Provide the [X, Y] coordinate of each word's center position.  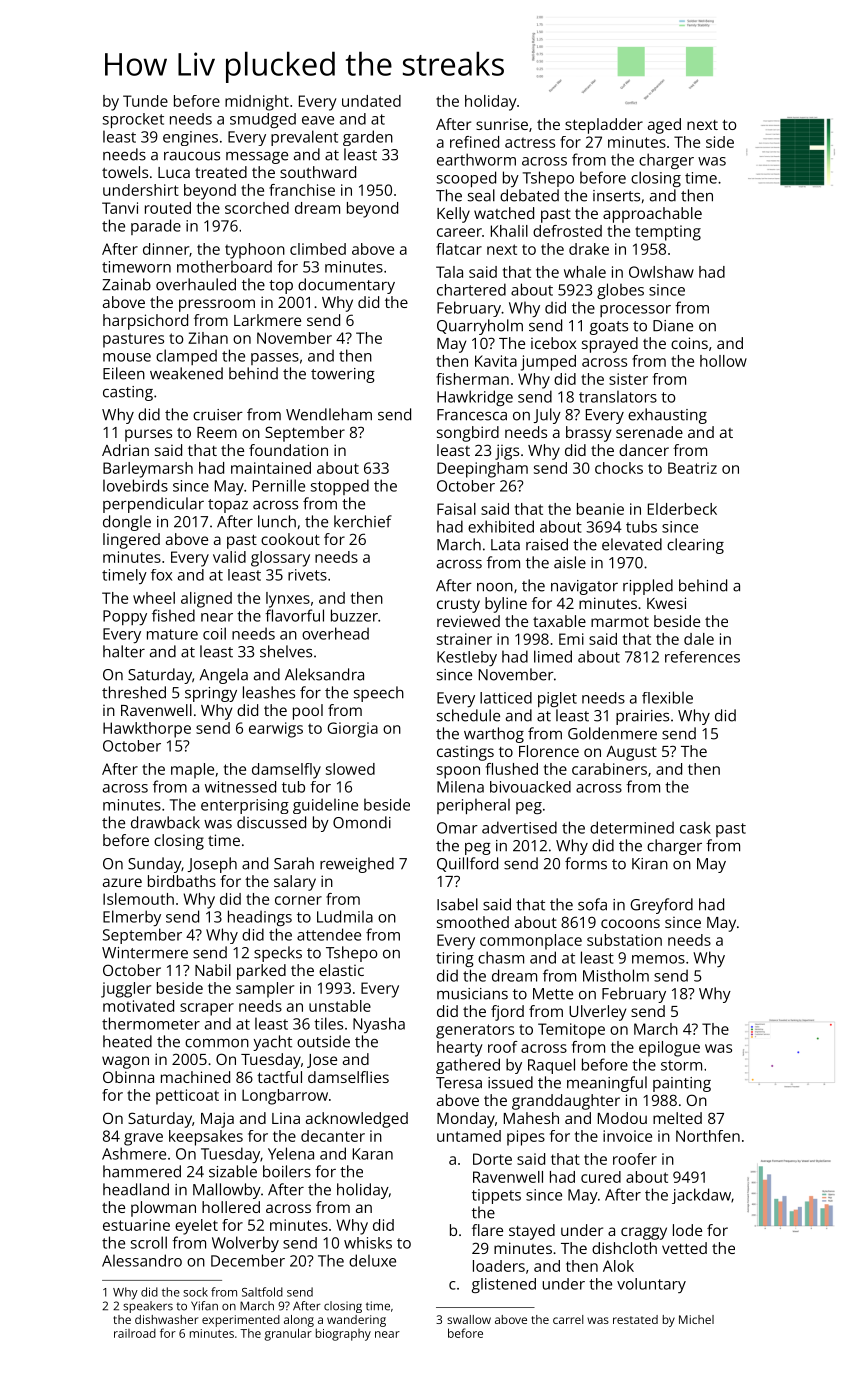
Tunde [145, 101]
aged [664, 126]
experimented [241, 1321]
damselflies [348, 1077]
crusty [458, 606]
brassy [588, 434]
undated [371, 101]
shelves [286, 651]
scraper [207, 1009]
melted [677, 1118]
